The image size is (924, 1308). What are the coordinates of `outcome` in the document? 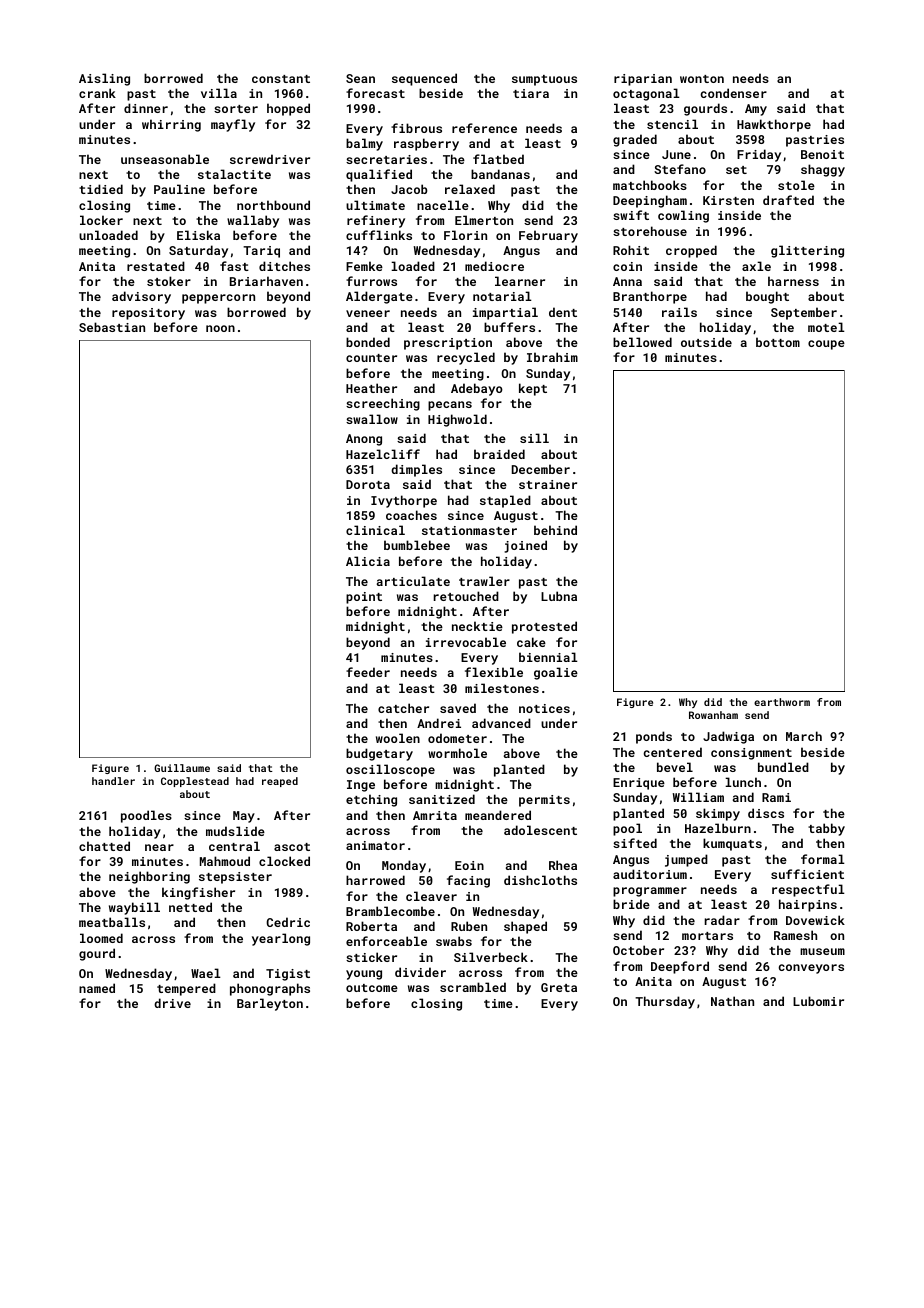 It's located at (372, 988).
